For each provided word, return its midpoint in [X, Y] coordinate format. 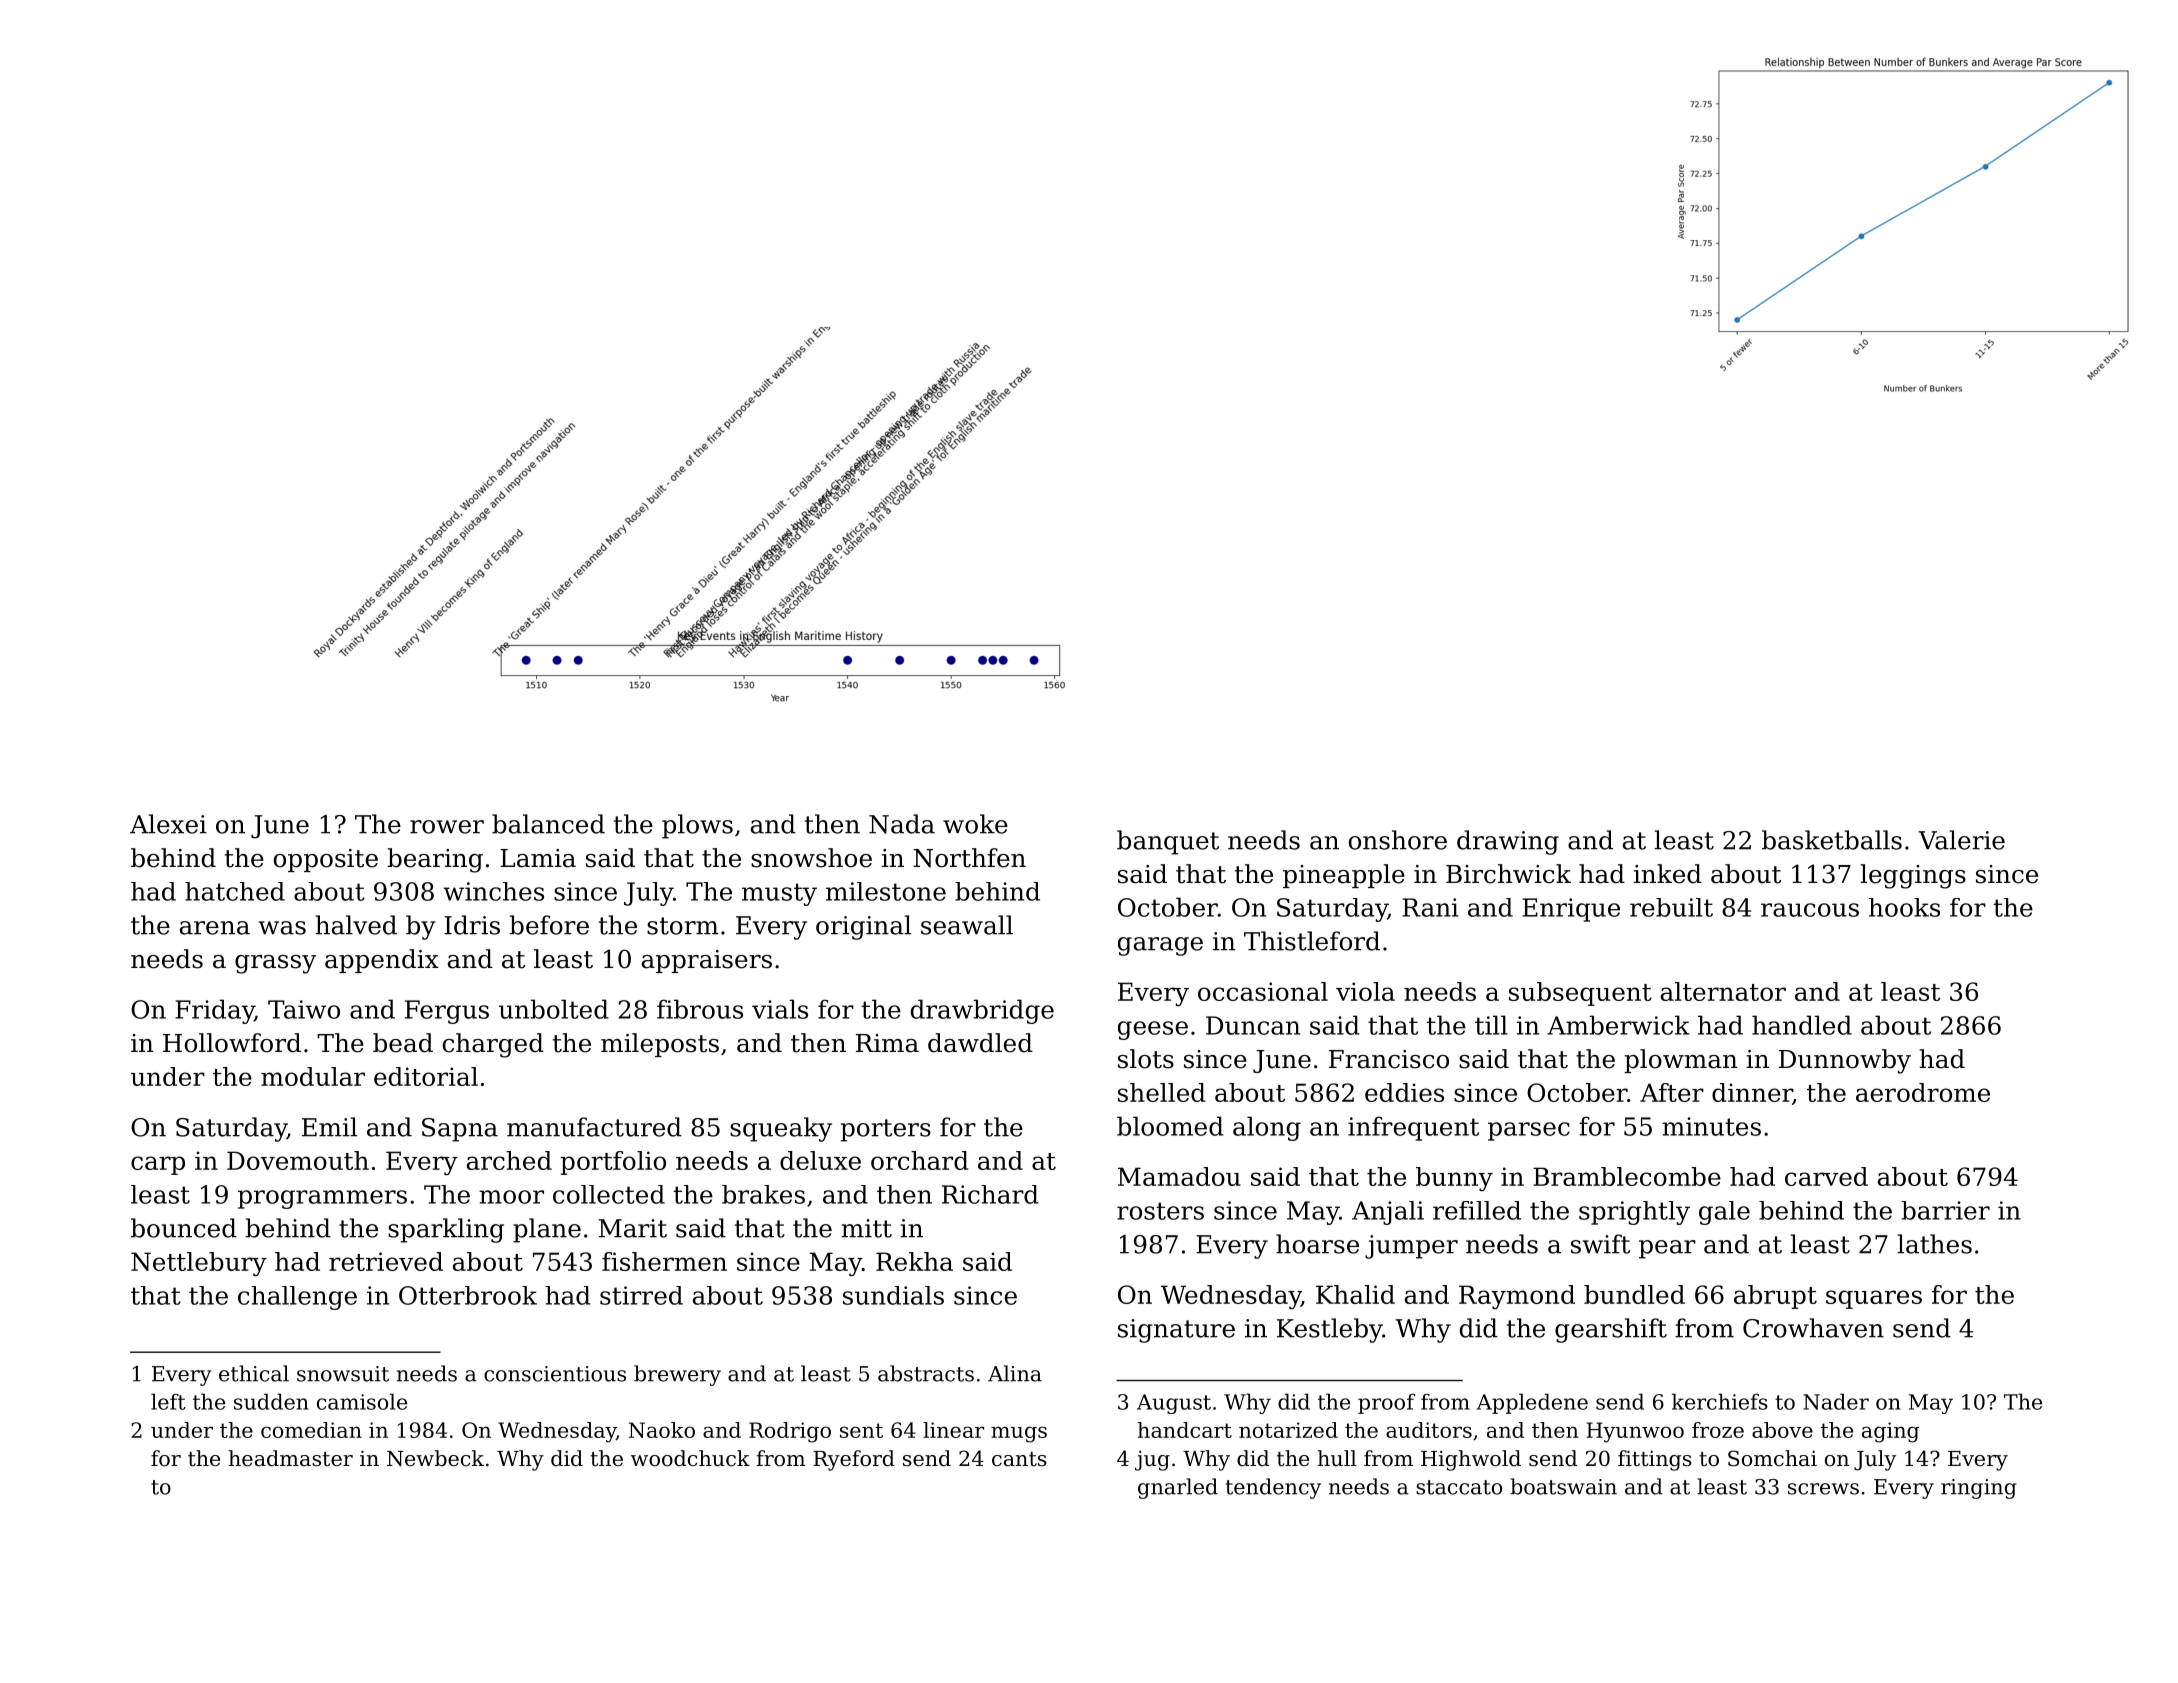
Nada [902, 824]
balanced [548, 824]
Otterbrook [468, 1295]
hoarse [1317, 1244]
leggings [1913, 876]
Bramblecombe [1627, 1176]
